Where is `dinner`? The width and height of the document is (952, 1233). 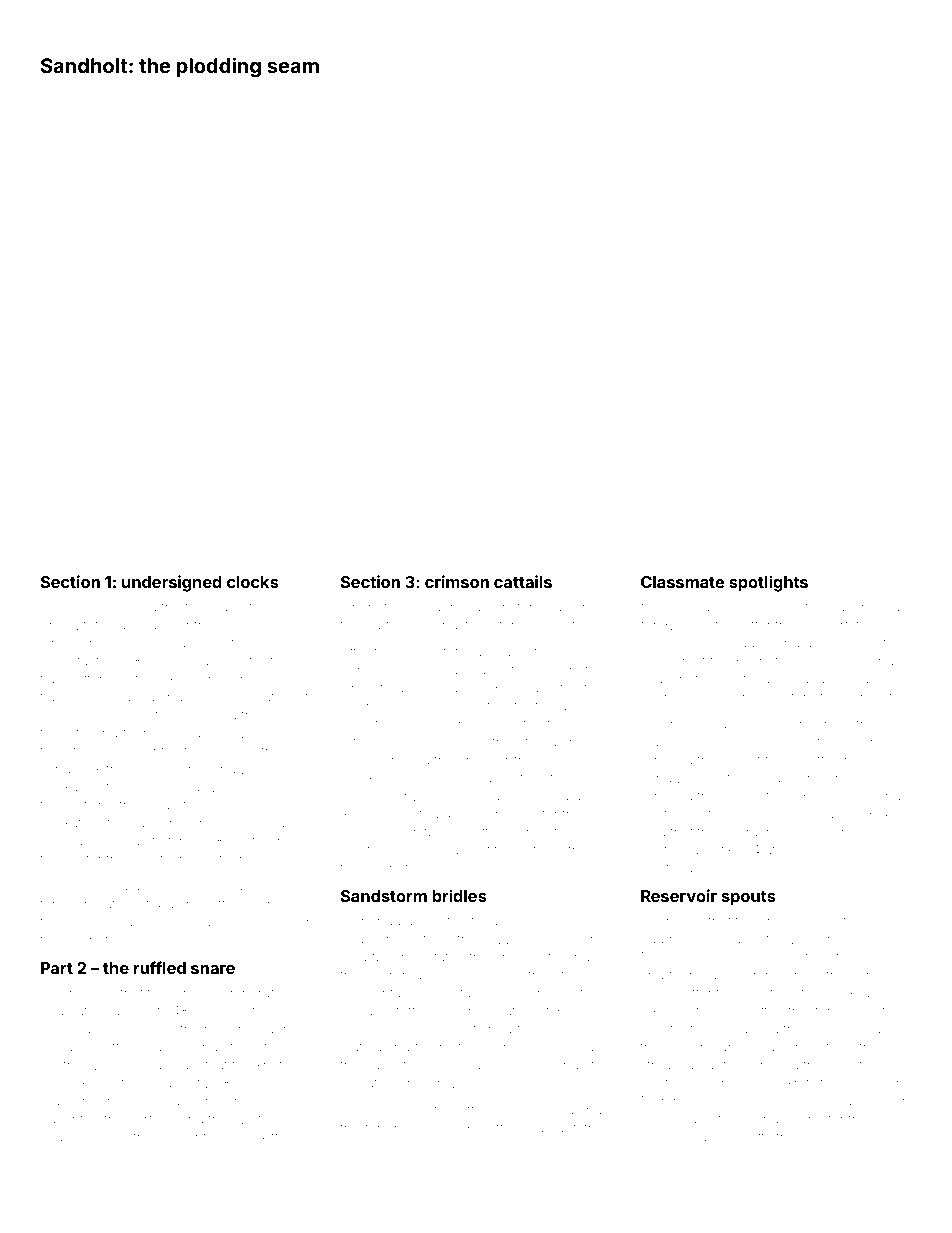 dinner is located at coordinates (526, 832).
